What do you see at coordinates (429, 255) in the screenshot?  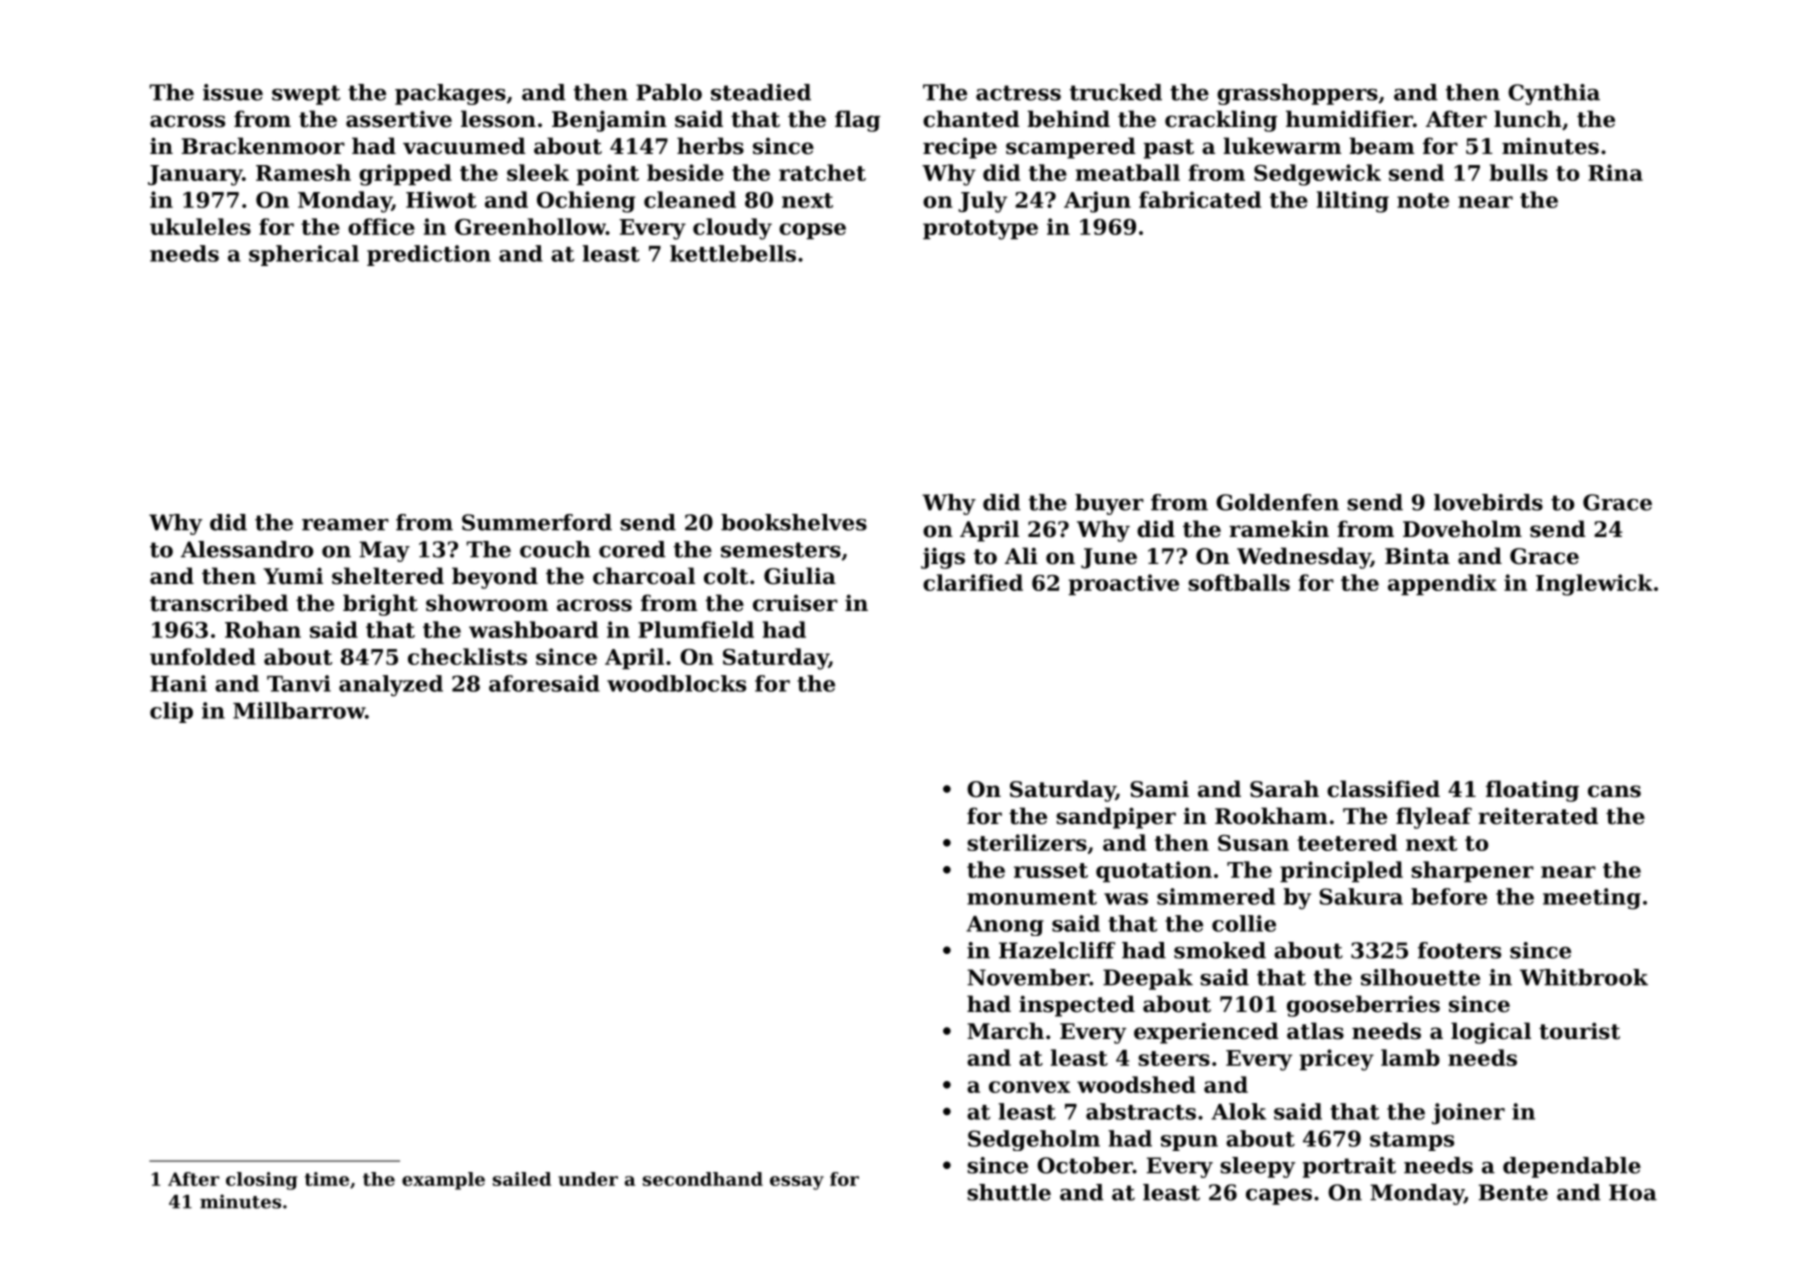 I see `prediction` at bounding box center [429, 255].
